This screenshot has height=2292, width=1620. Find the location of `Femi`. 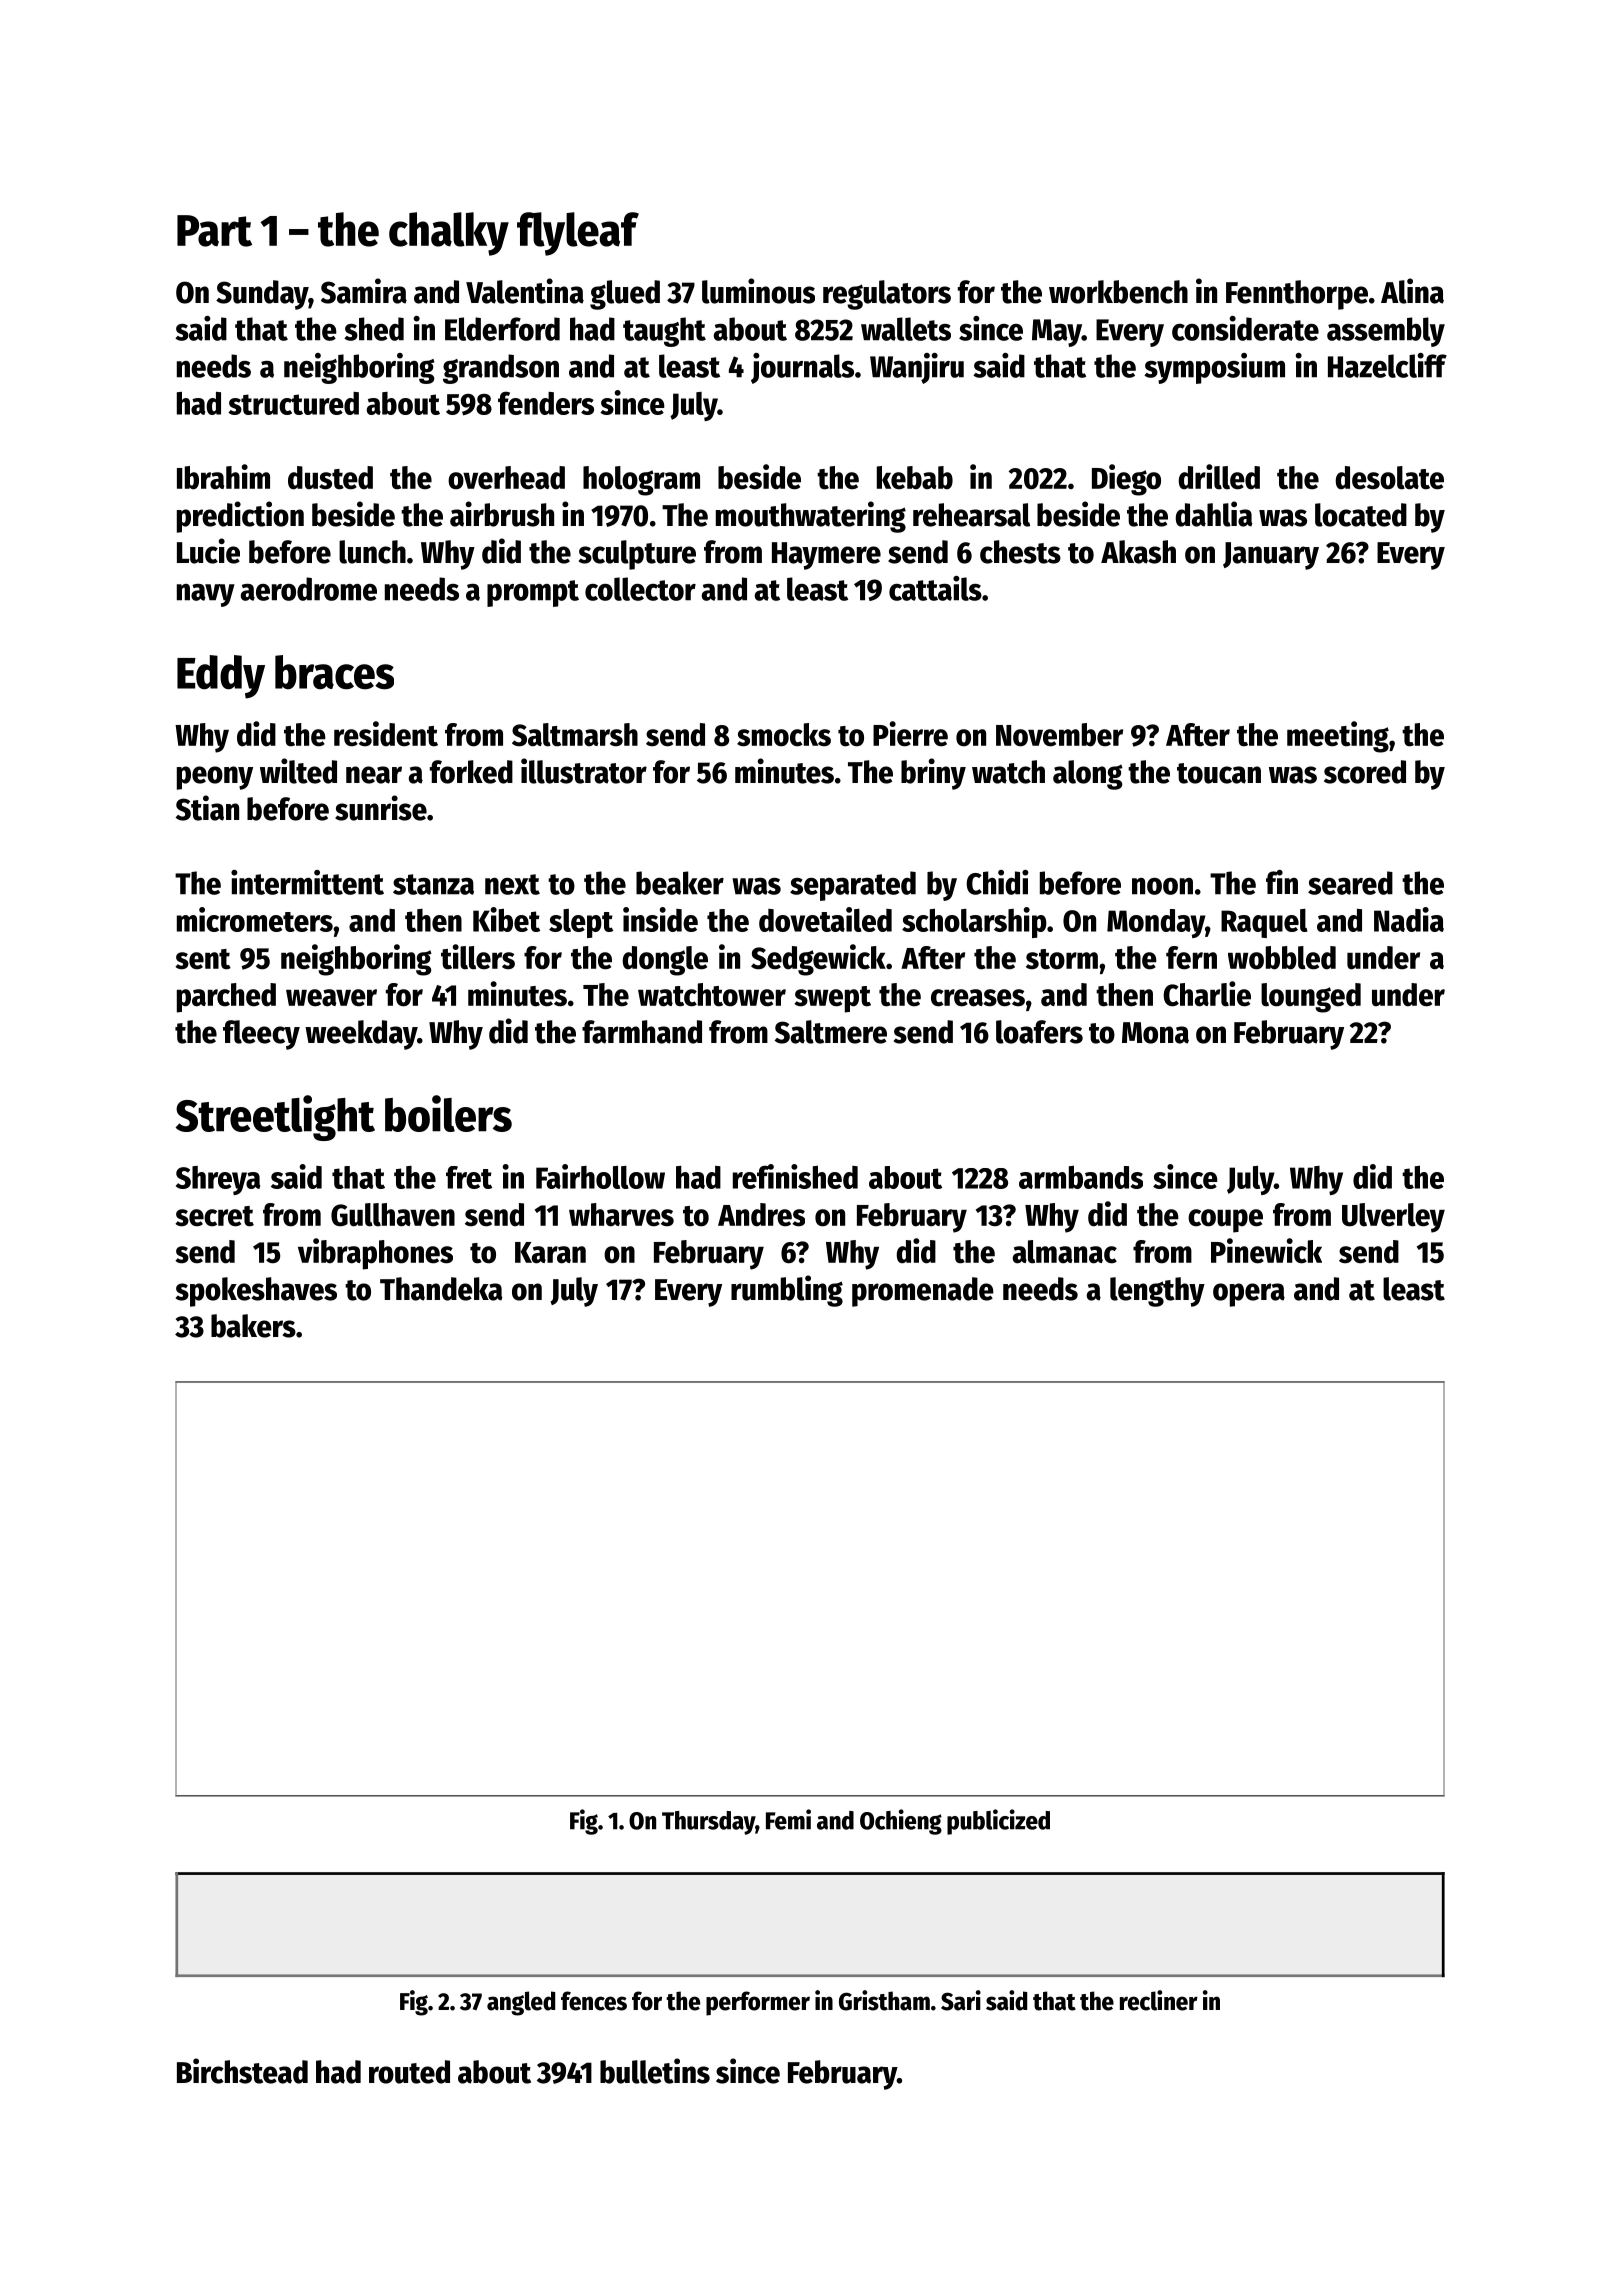

Femi is located at coordinates (788, 1819).
